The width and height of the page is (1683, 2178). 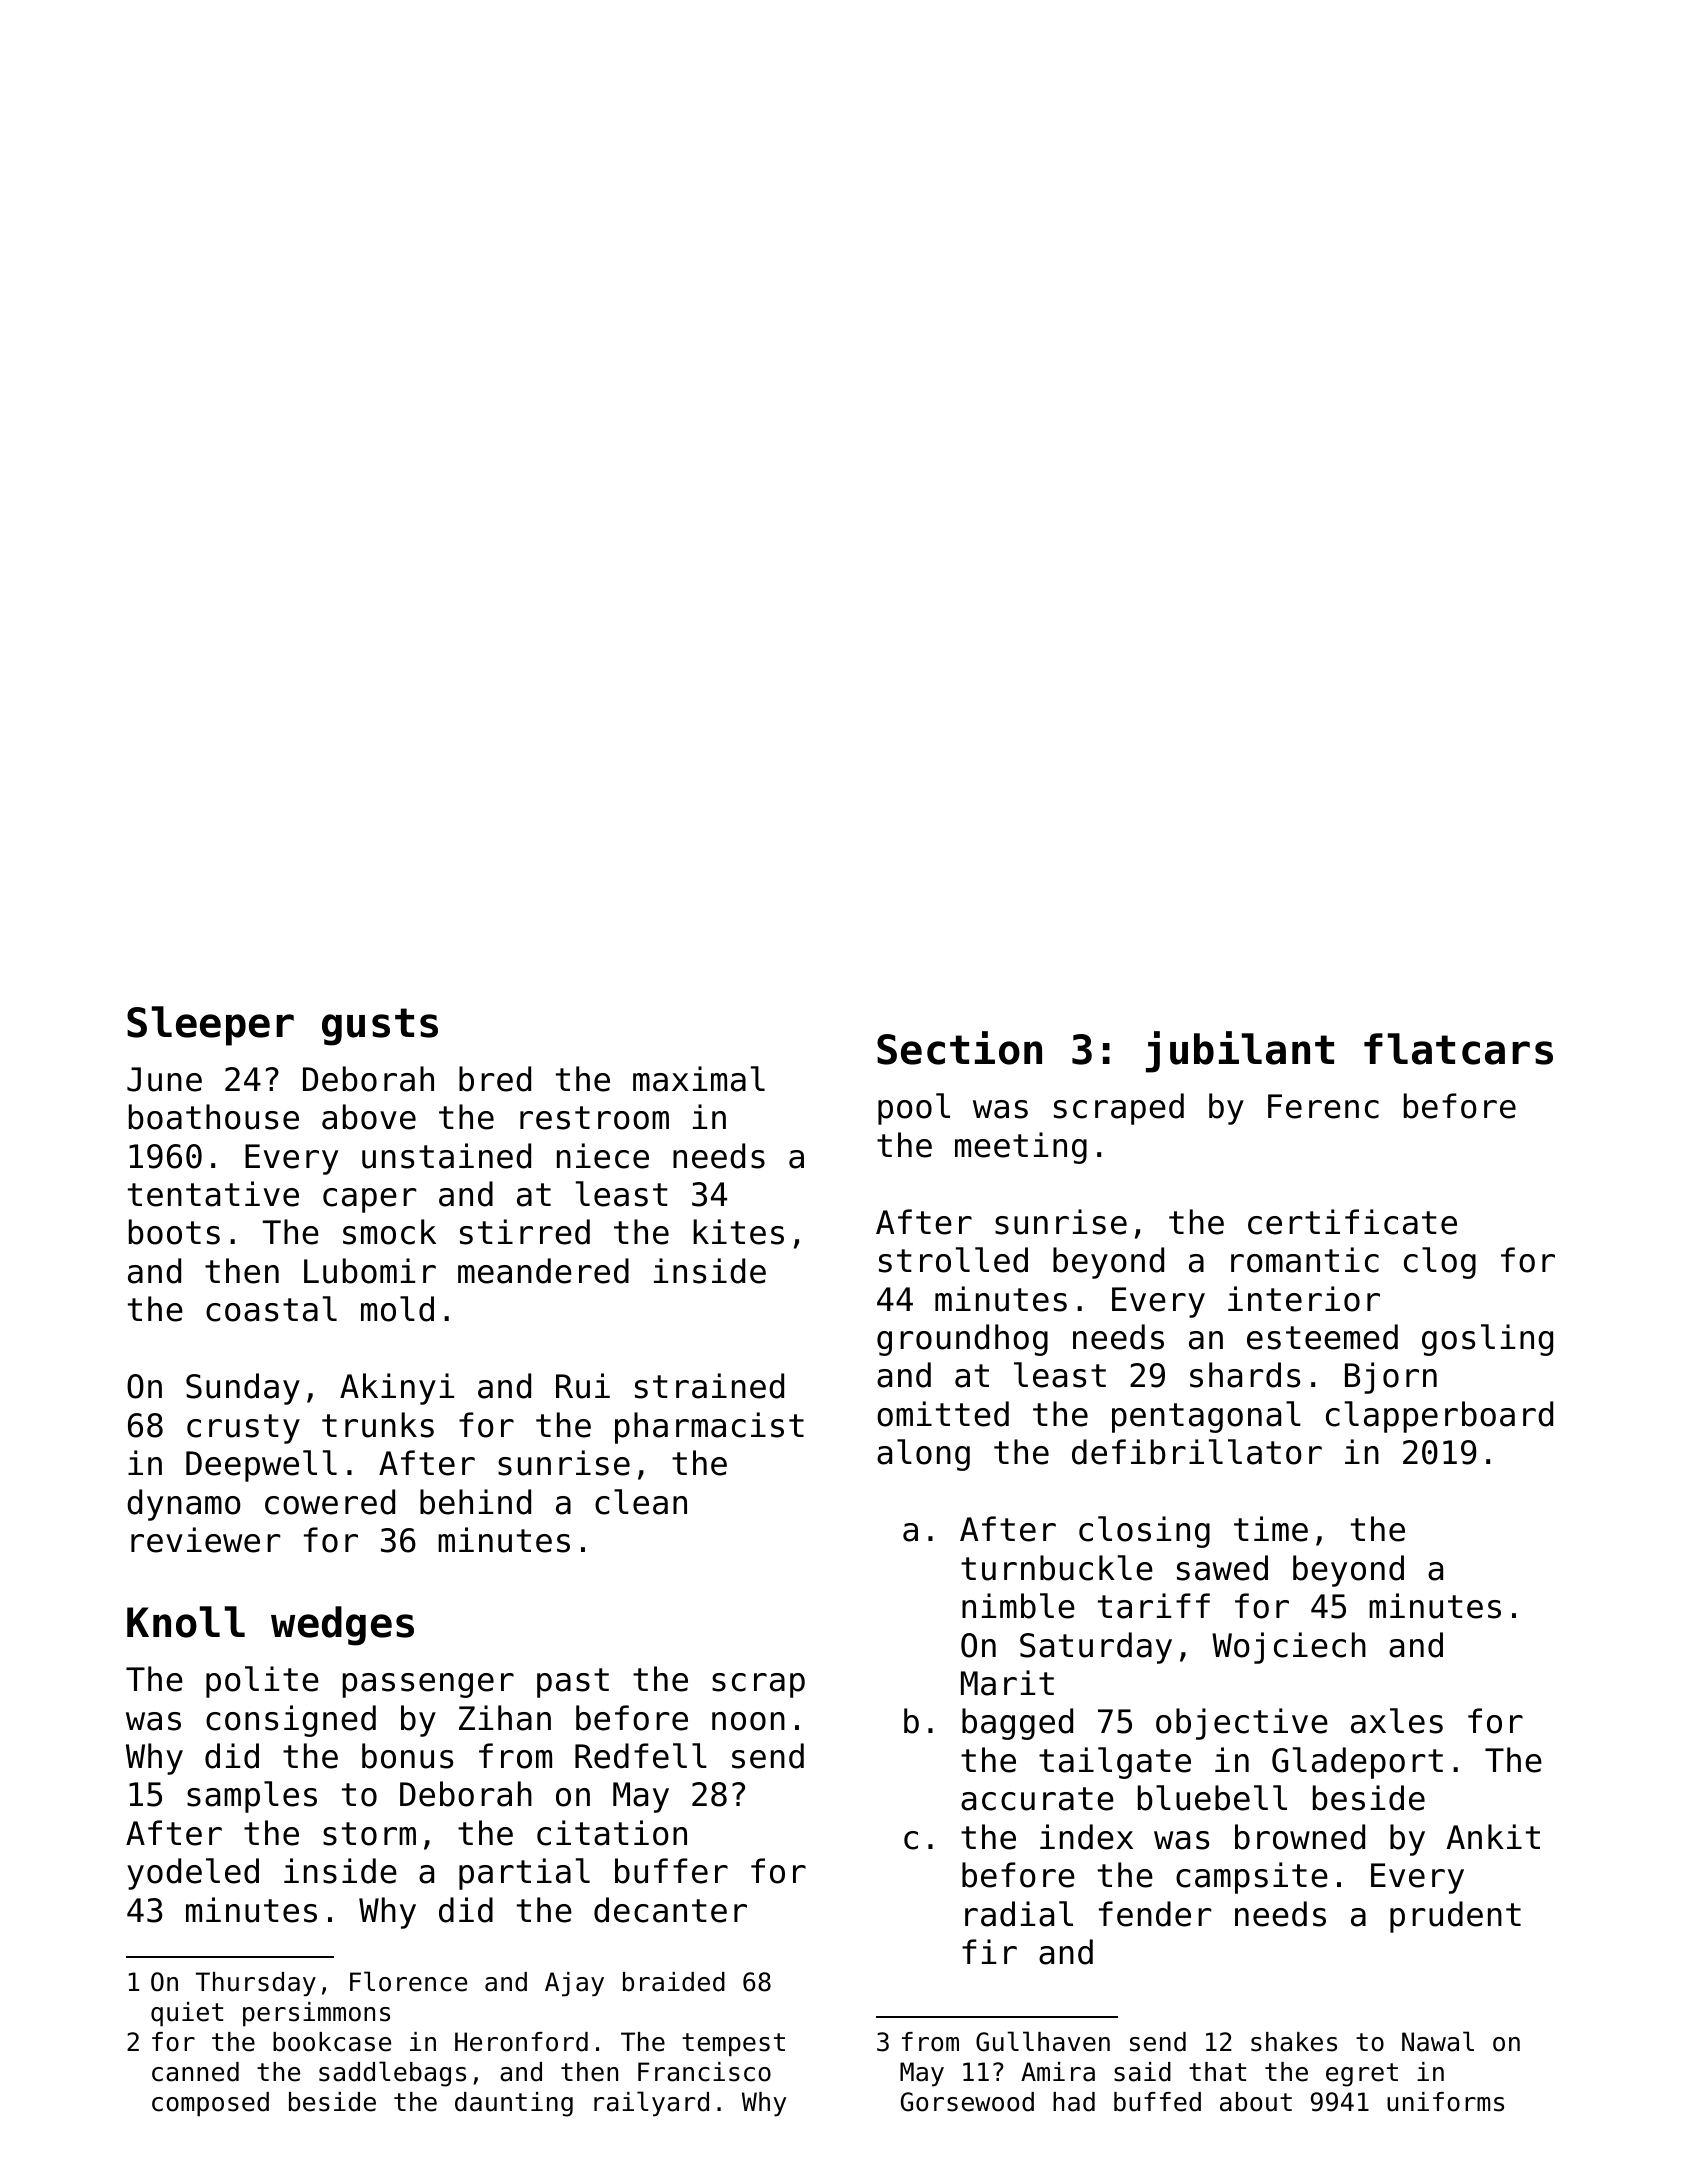 I want to click on samples, so click(x=252, y=1797).
